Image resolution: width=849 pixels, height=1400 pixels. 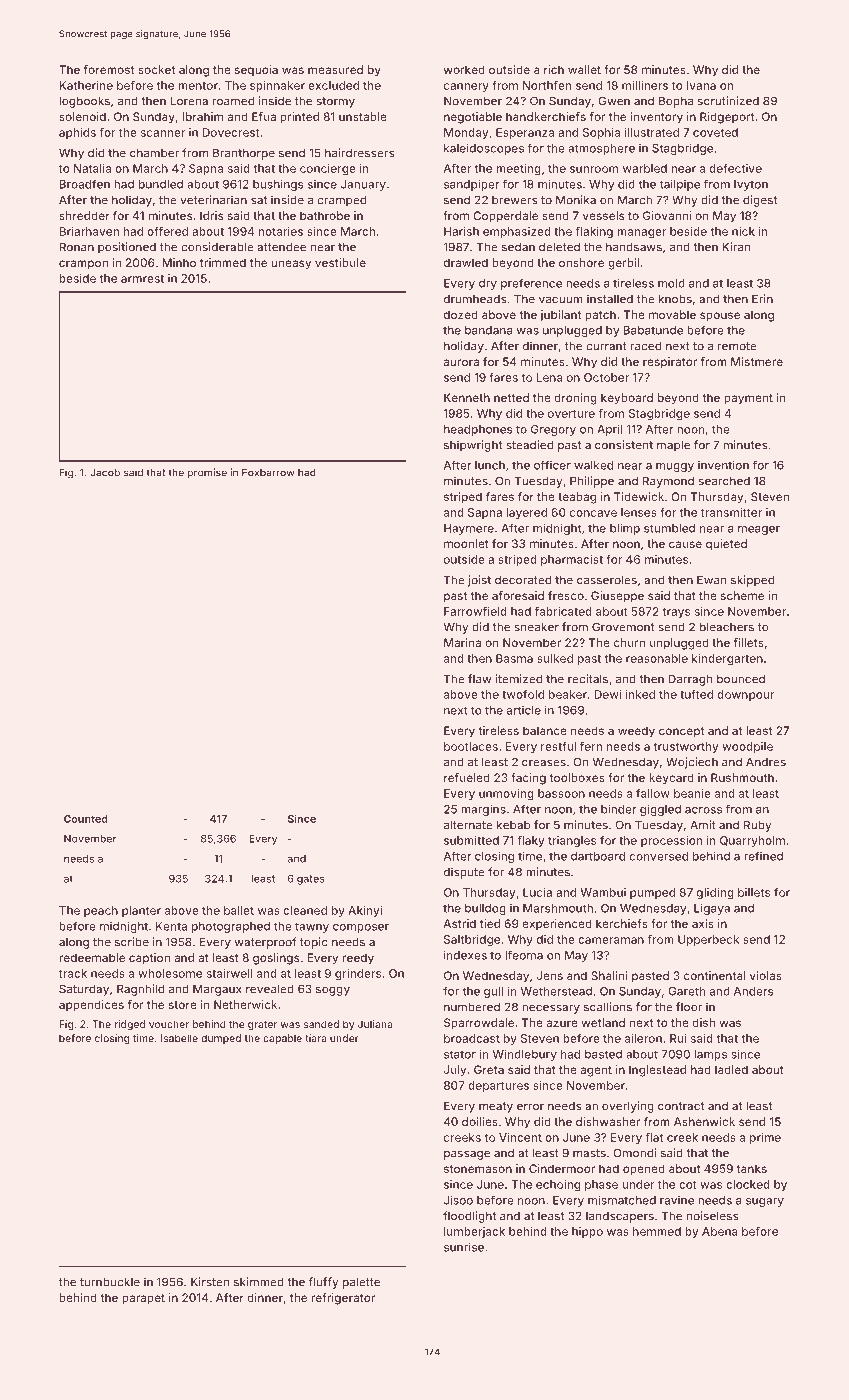 I want to click on bundled, so click(x=161, y=184).
